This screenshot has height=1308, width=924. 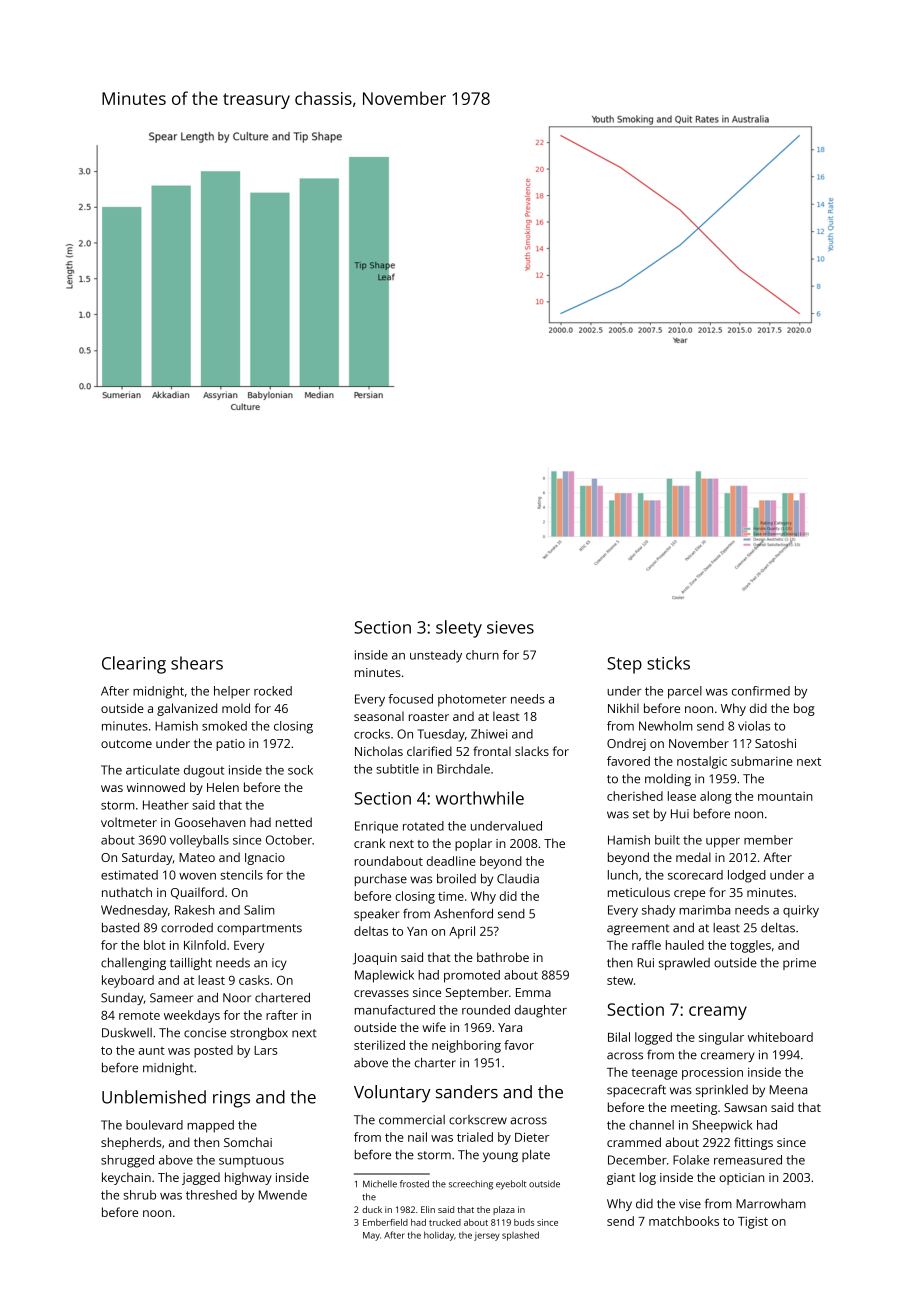 I want to click on Noor, so click(x=237, y=998).
